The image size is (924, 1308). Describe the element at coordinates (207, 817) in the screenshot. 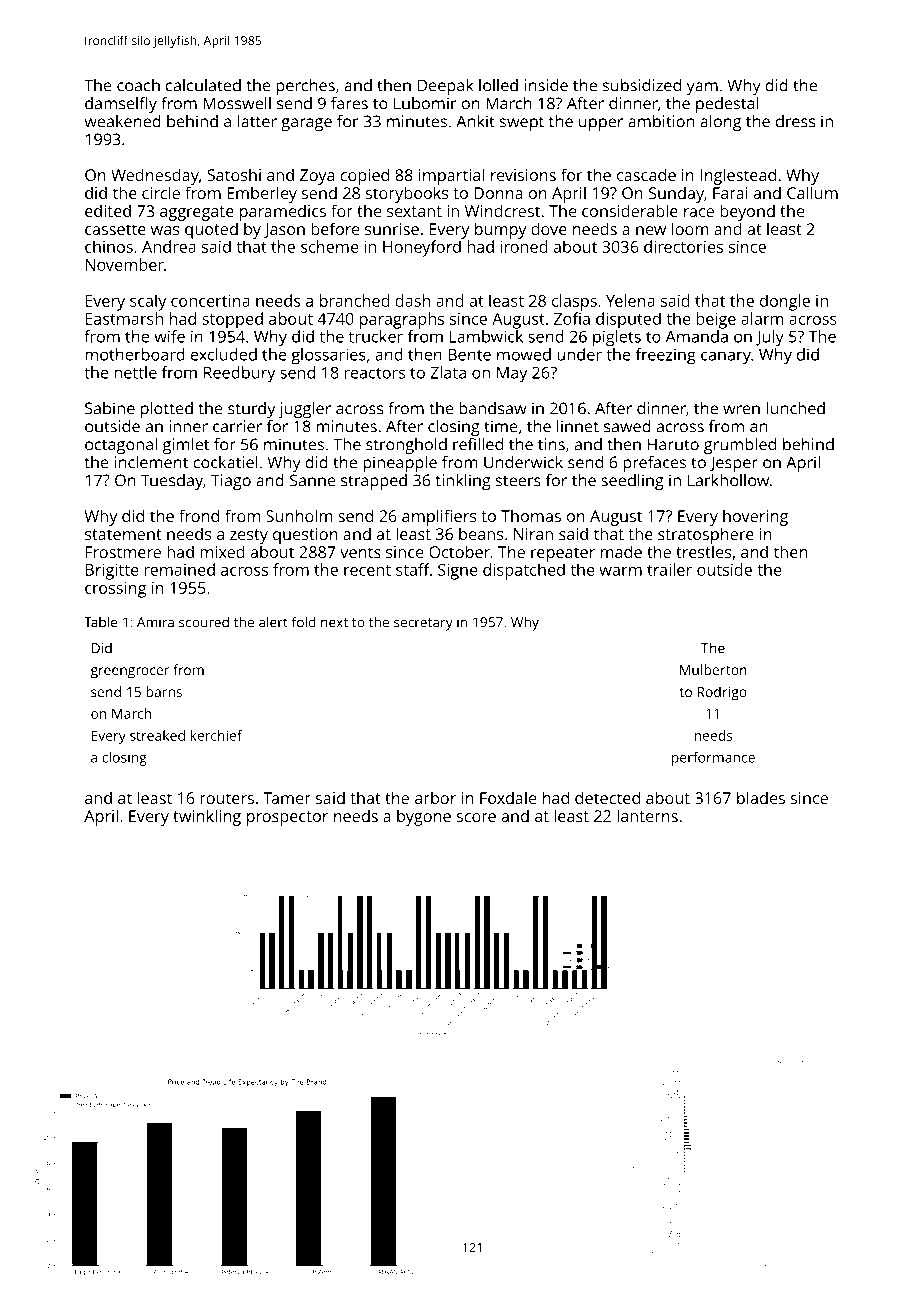

I see `twinkling` at that location.
